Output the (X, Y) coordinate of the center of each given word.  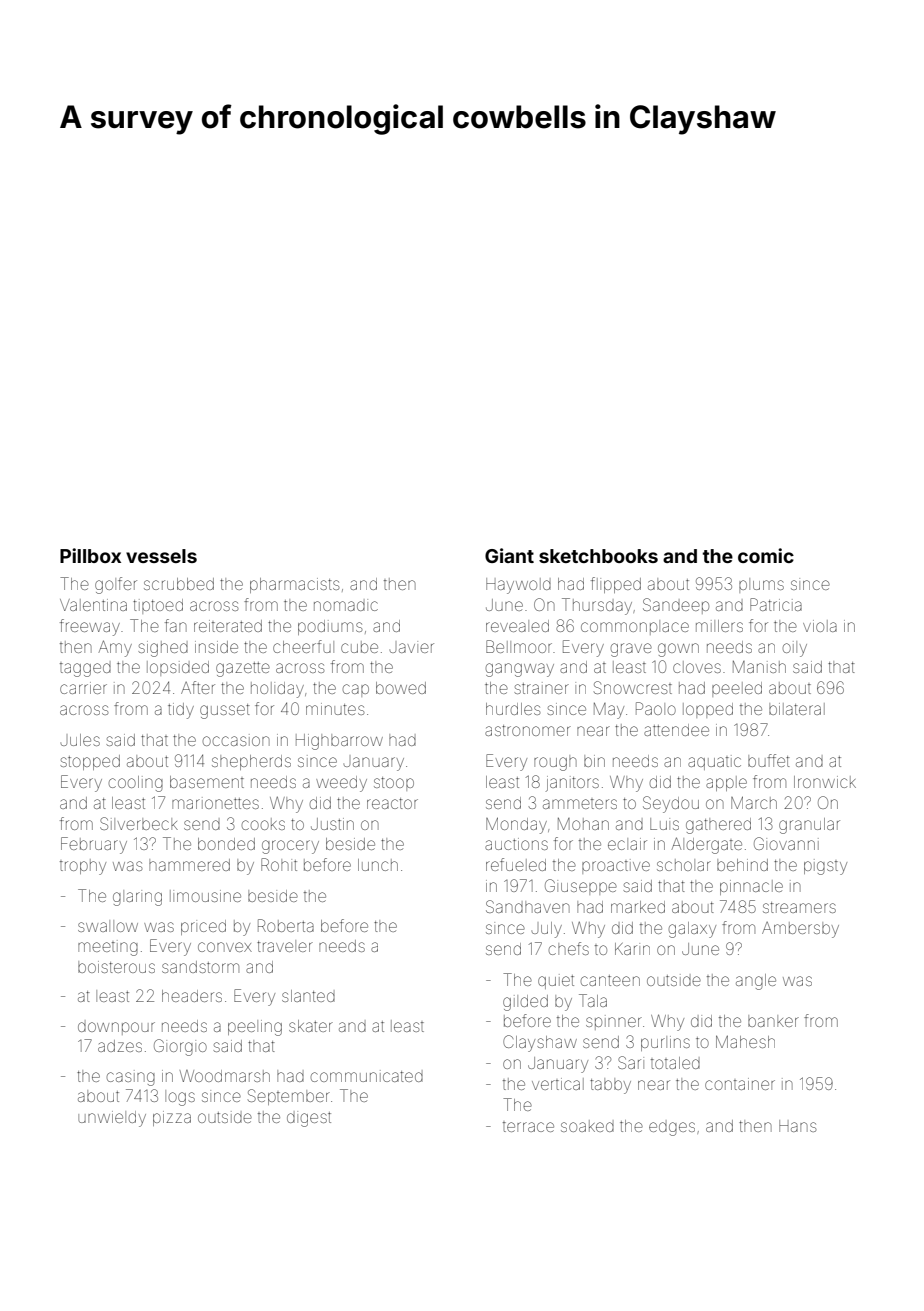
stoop (394, 784)
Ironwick (825, 782)
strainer (541, 688)
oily (795, 649)
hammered (189, 865)
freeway (90, 627)
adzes (120, 1046)
